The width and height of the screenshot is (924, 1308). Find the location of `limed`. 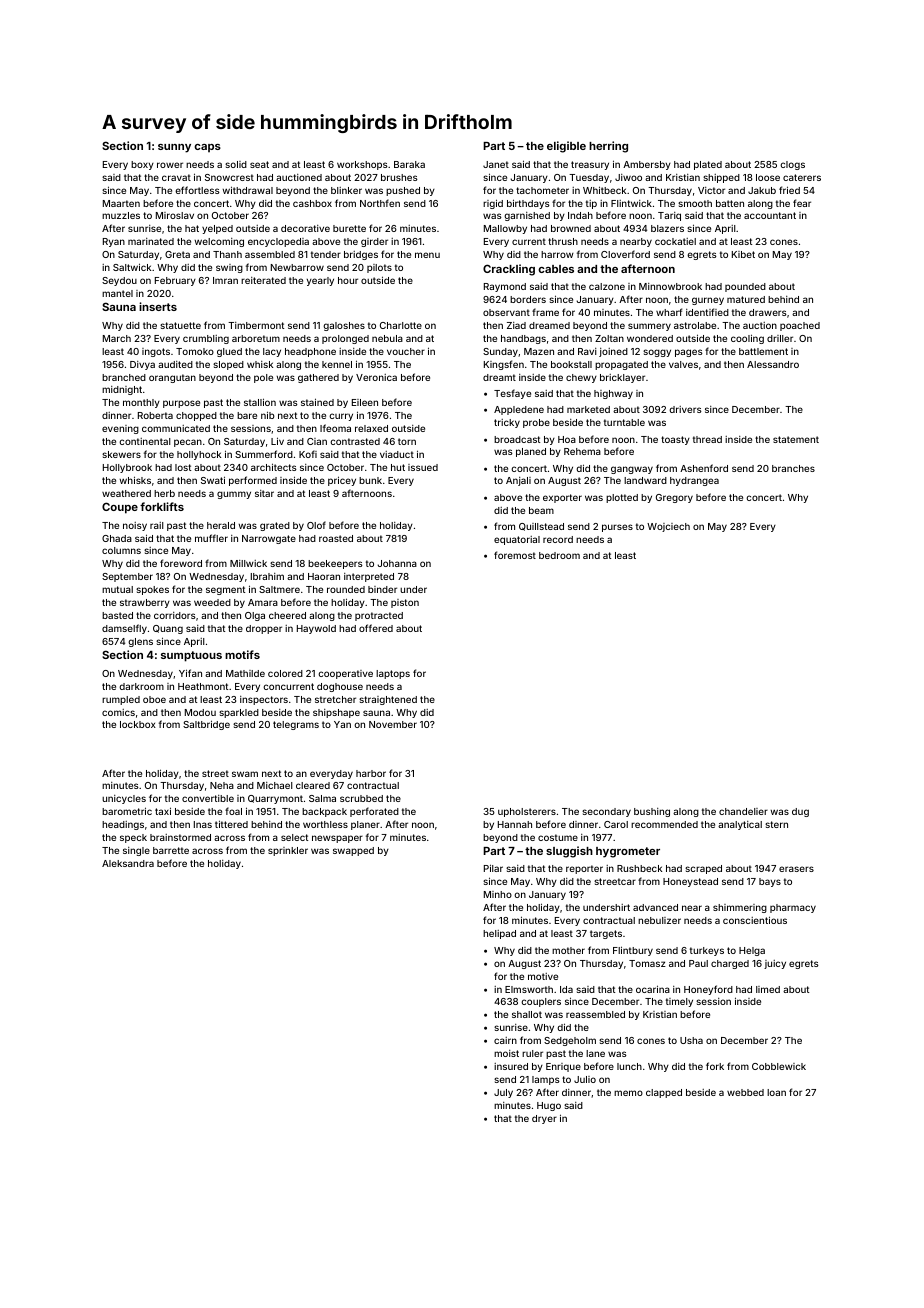

limed is located at coordinates (768, 989).
